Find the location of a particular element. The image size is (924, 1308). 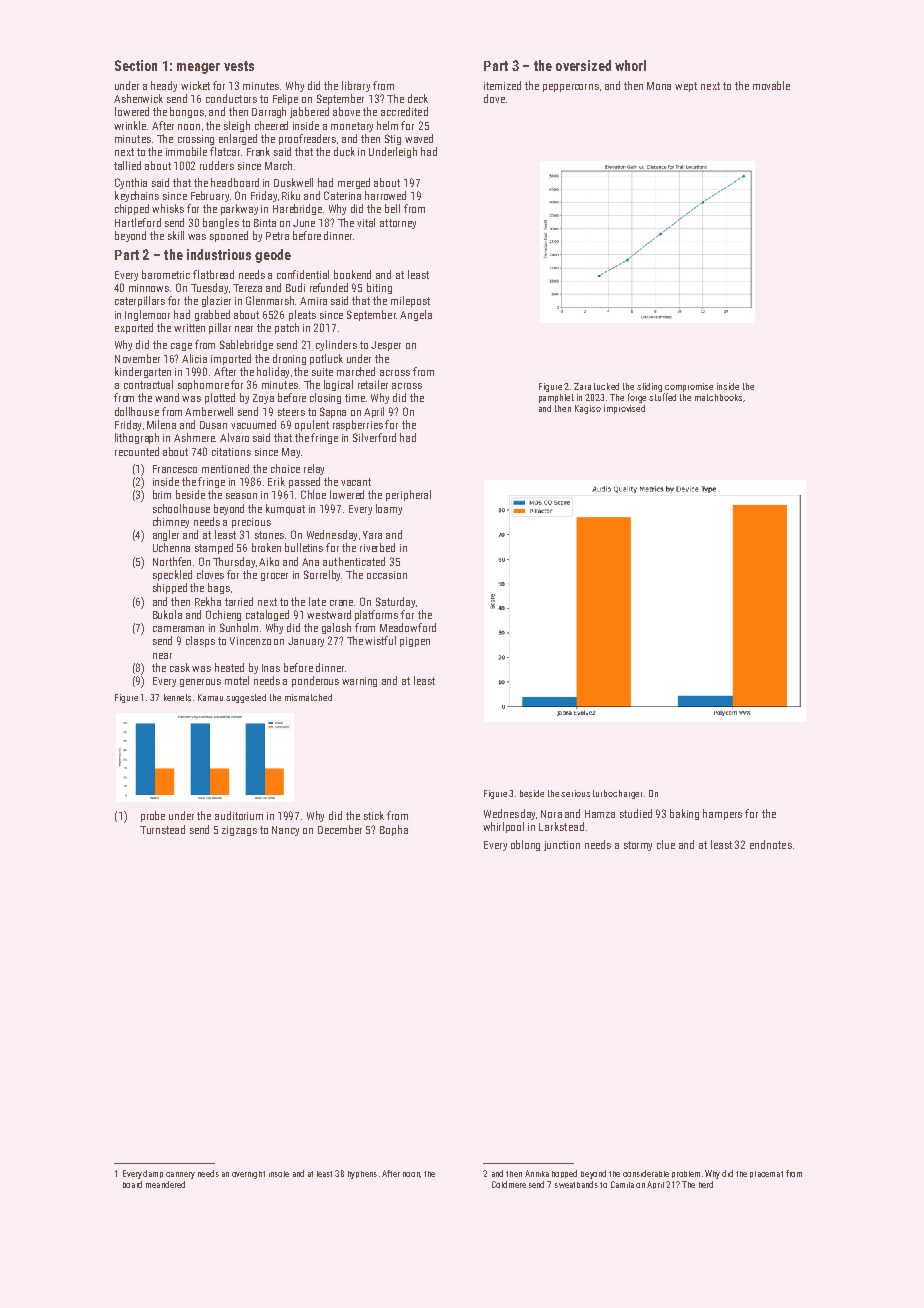

cameraman is located at coordinates (178, 629).
